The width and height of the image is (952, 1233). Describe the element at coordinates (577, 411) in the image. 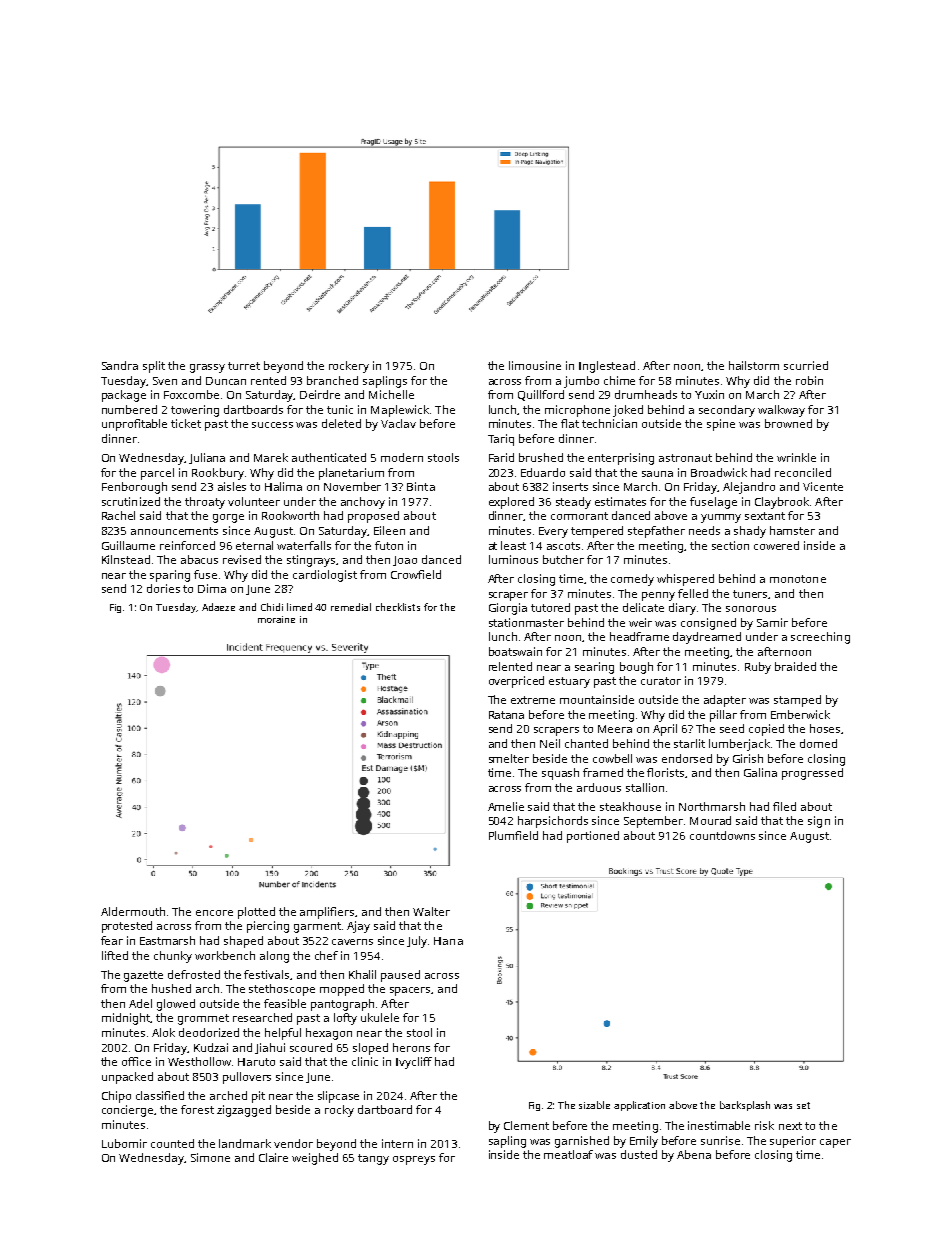

I see `microphone` at that location.
